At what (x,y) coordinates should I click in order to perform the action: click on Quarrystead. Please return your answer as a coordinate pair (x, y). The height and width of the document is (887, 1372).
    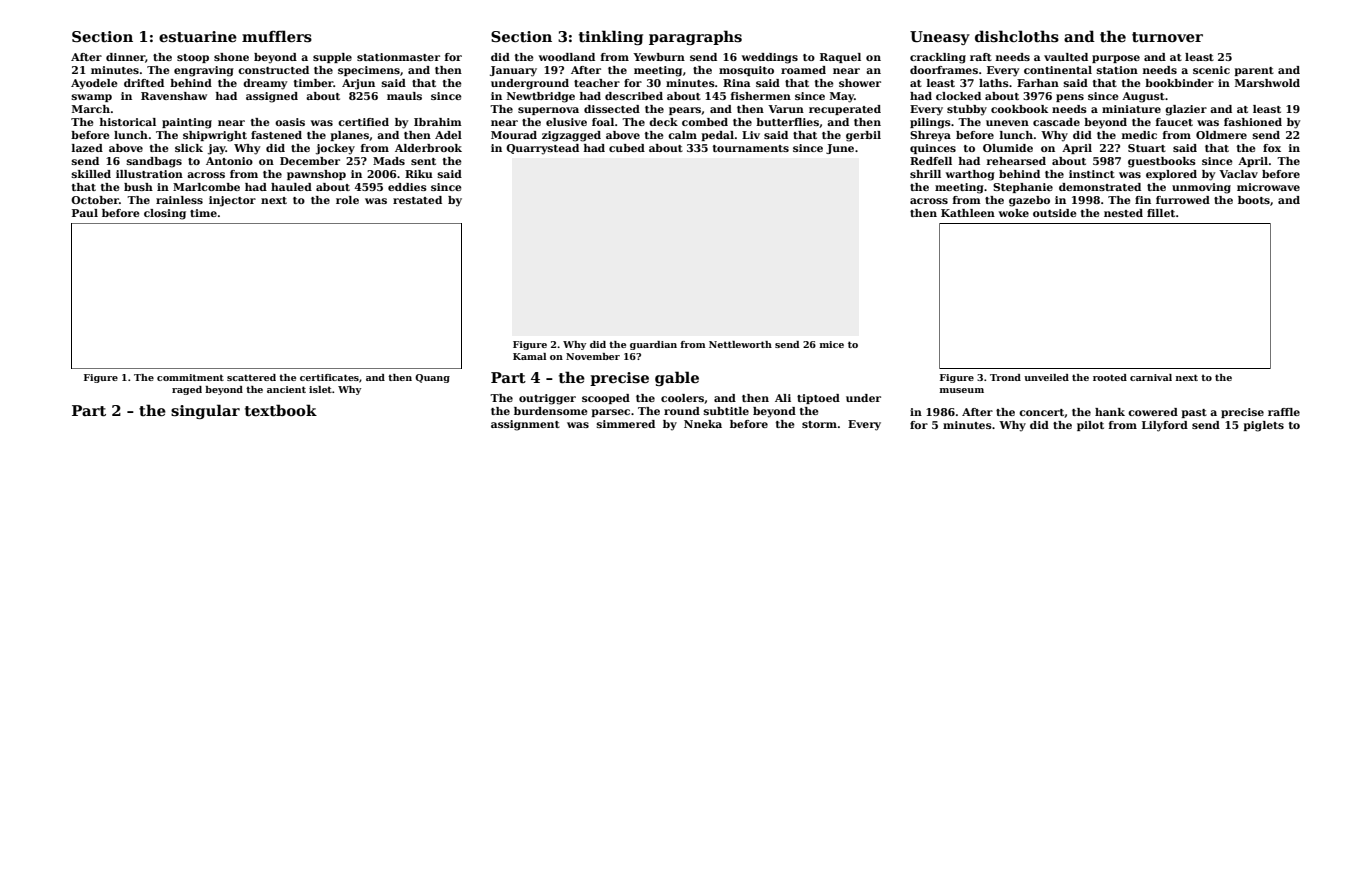
    Looking at the image, I should click on (542, 149).
